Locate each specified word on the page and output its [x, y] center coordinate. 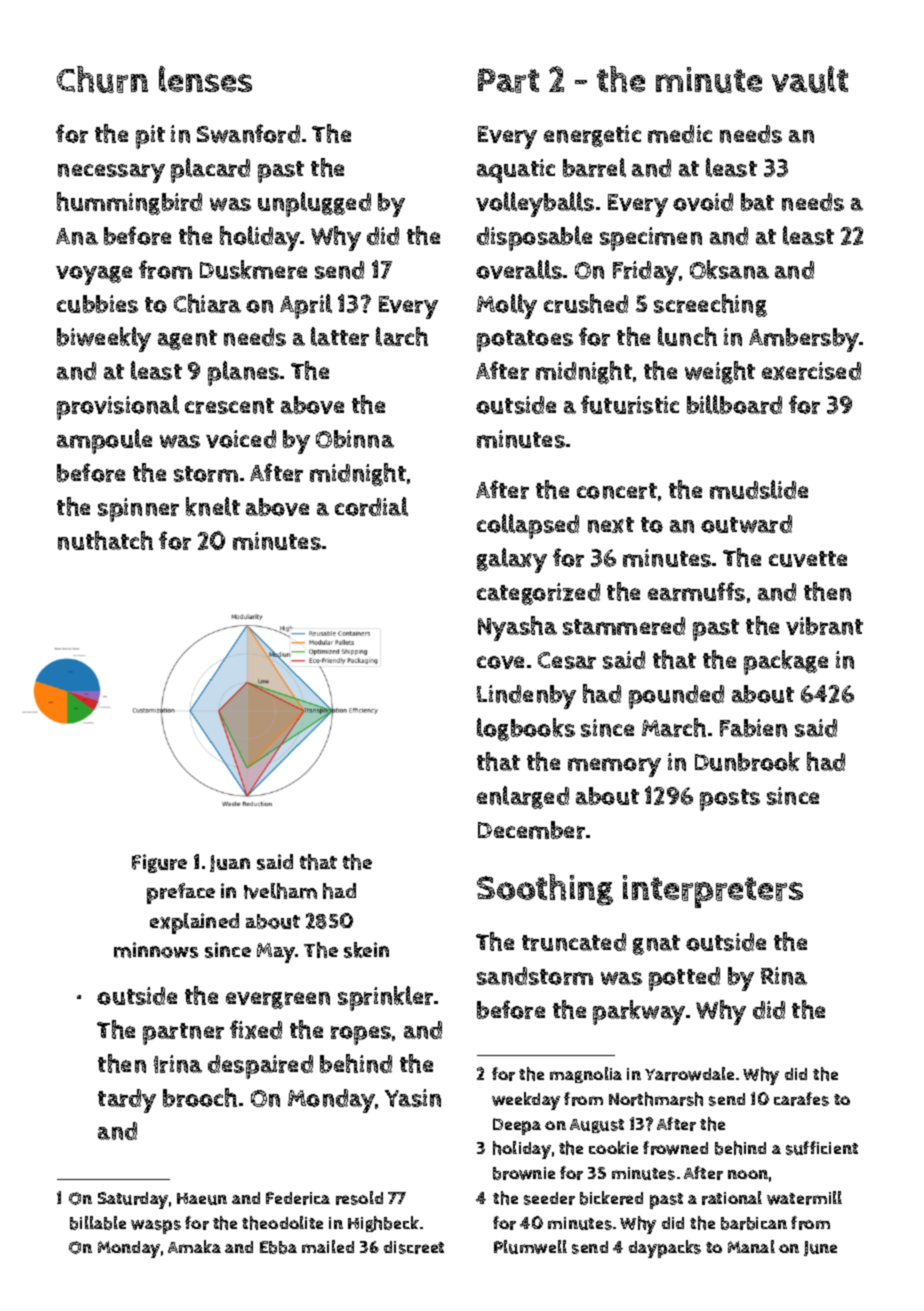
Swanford [248, 133]
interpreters [713, 891]
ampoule [104, 441]
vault [810, 79]
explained [194, 923]
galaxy [512, 560]
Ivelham [280, 891]
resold [359, 1198]
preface [181, 893]
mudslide [759, 489]
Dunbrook [747, 761]
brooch [200, 1097]
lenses [205, 79]
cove [500, 662]
